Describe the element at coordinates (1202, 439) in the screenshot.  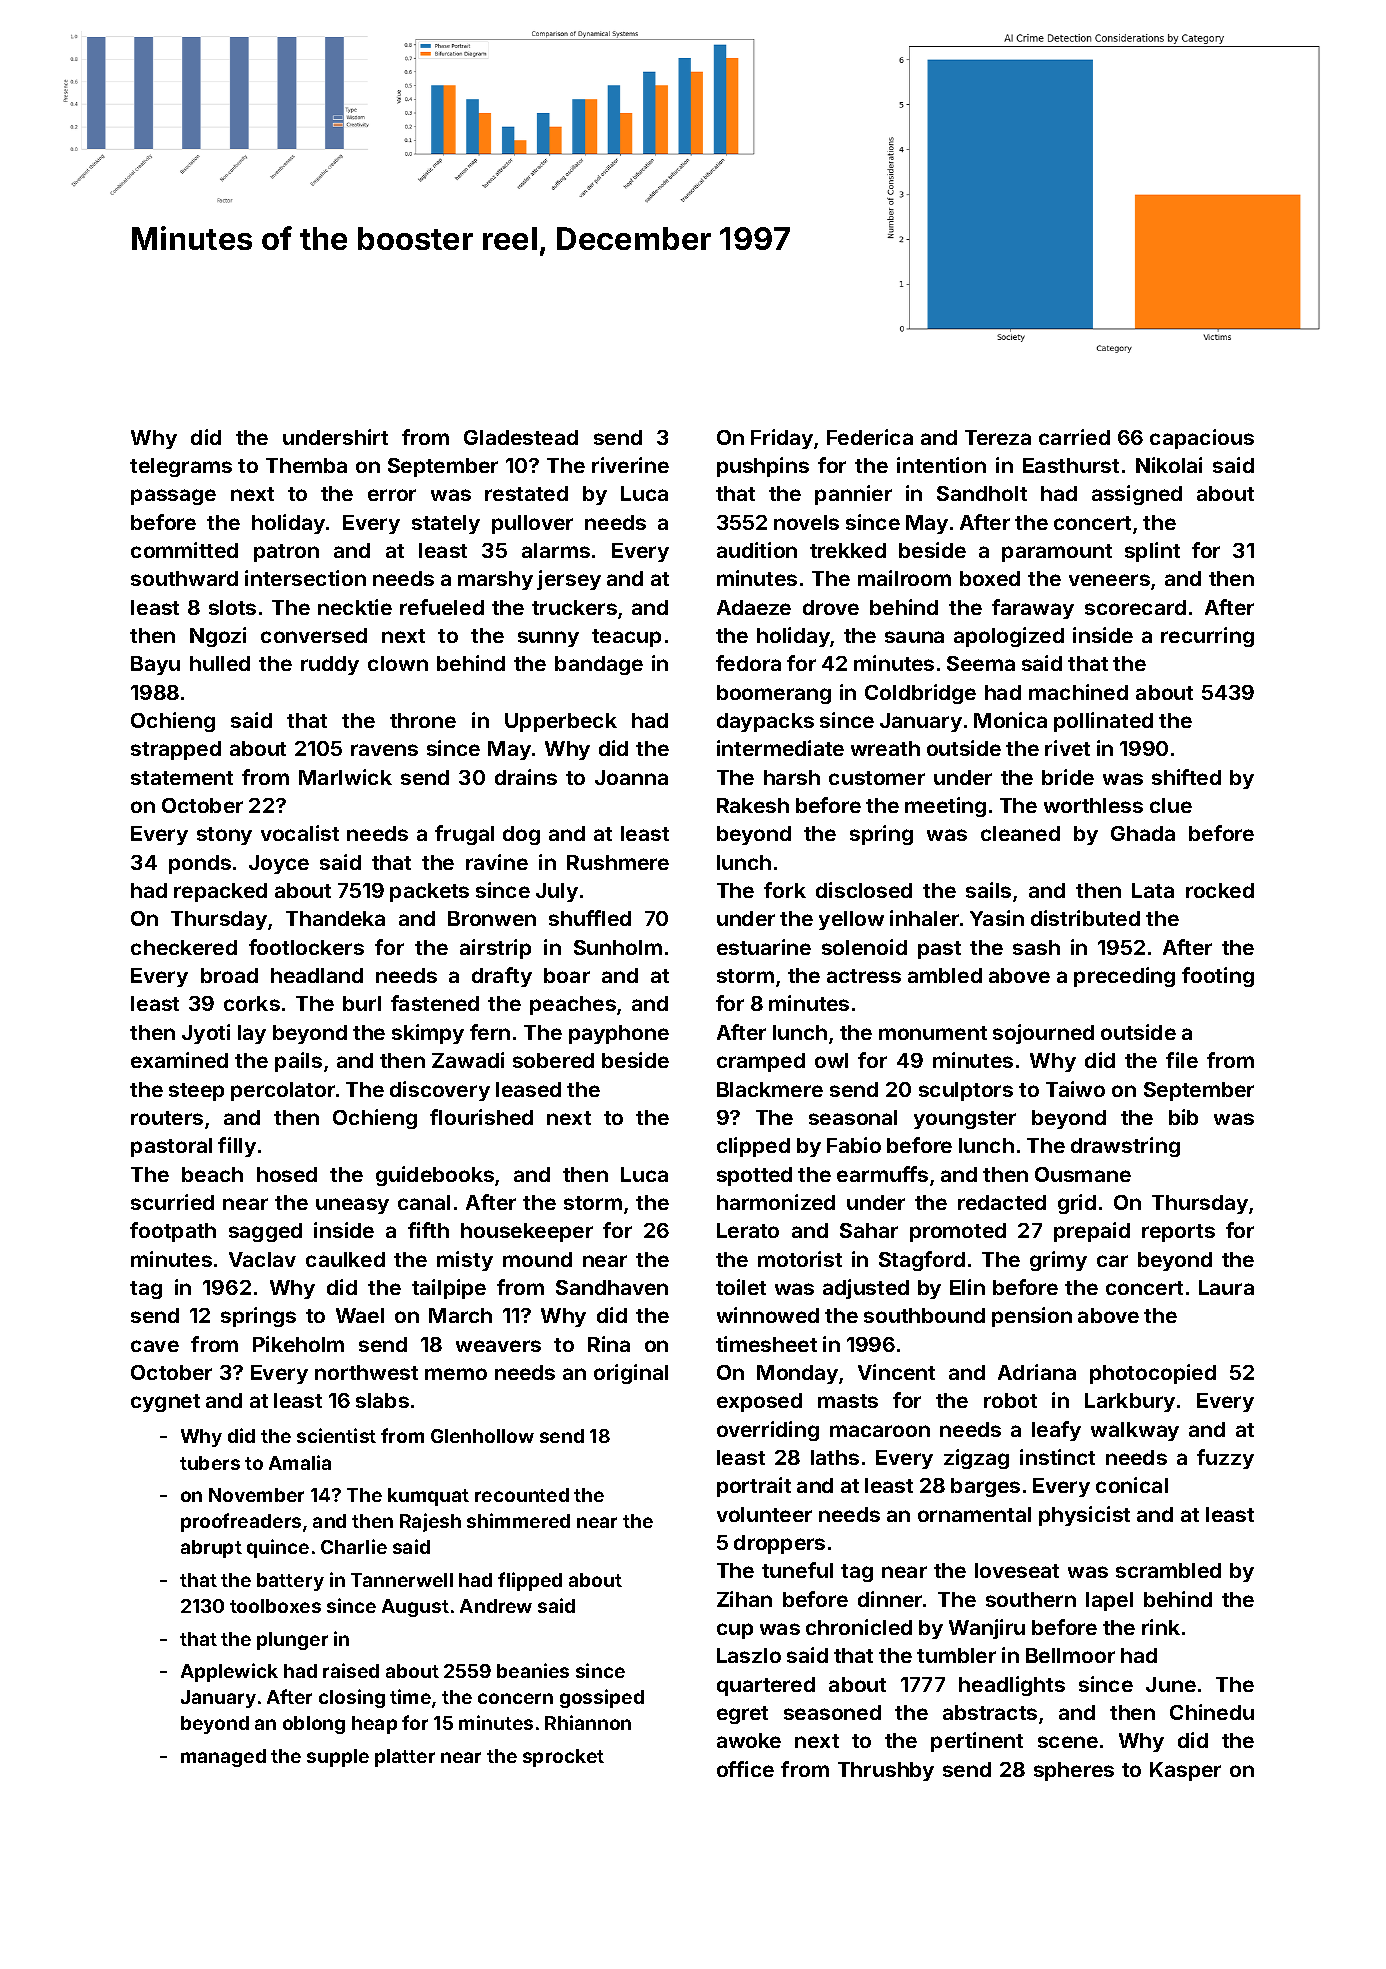
I see `capacious` at that location.
